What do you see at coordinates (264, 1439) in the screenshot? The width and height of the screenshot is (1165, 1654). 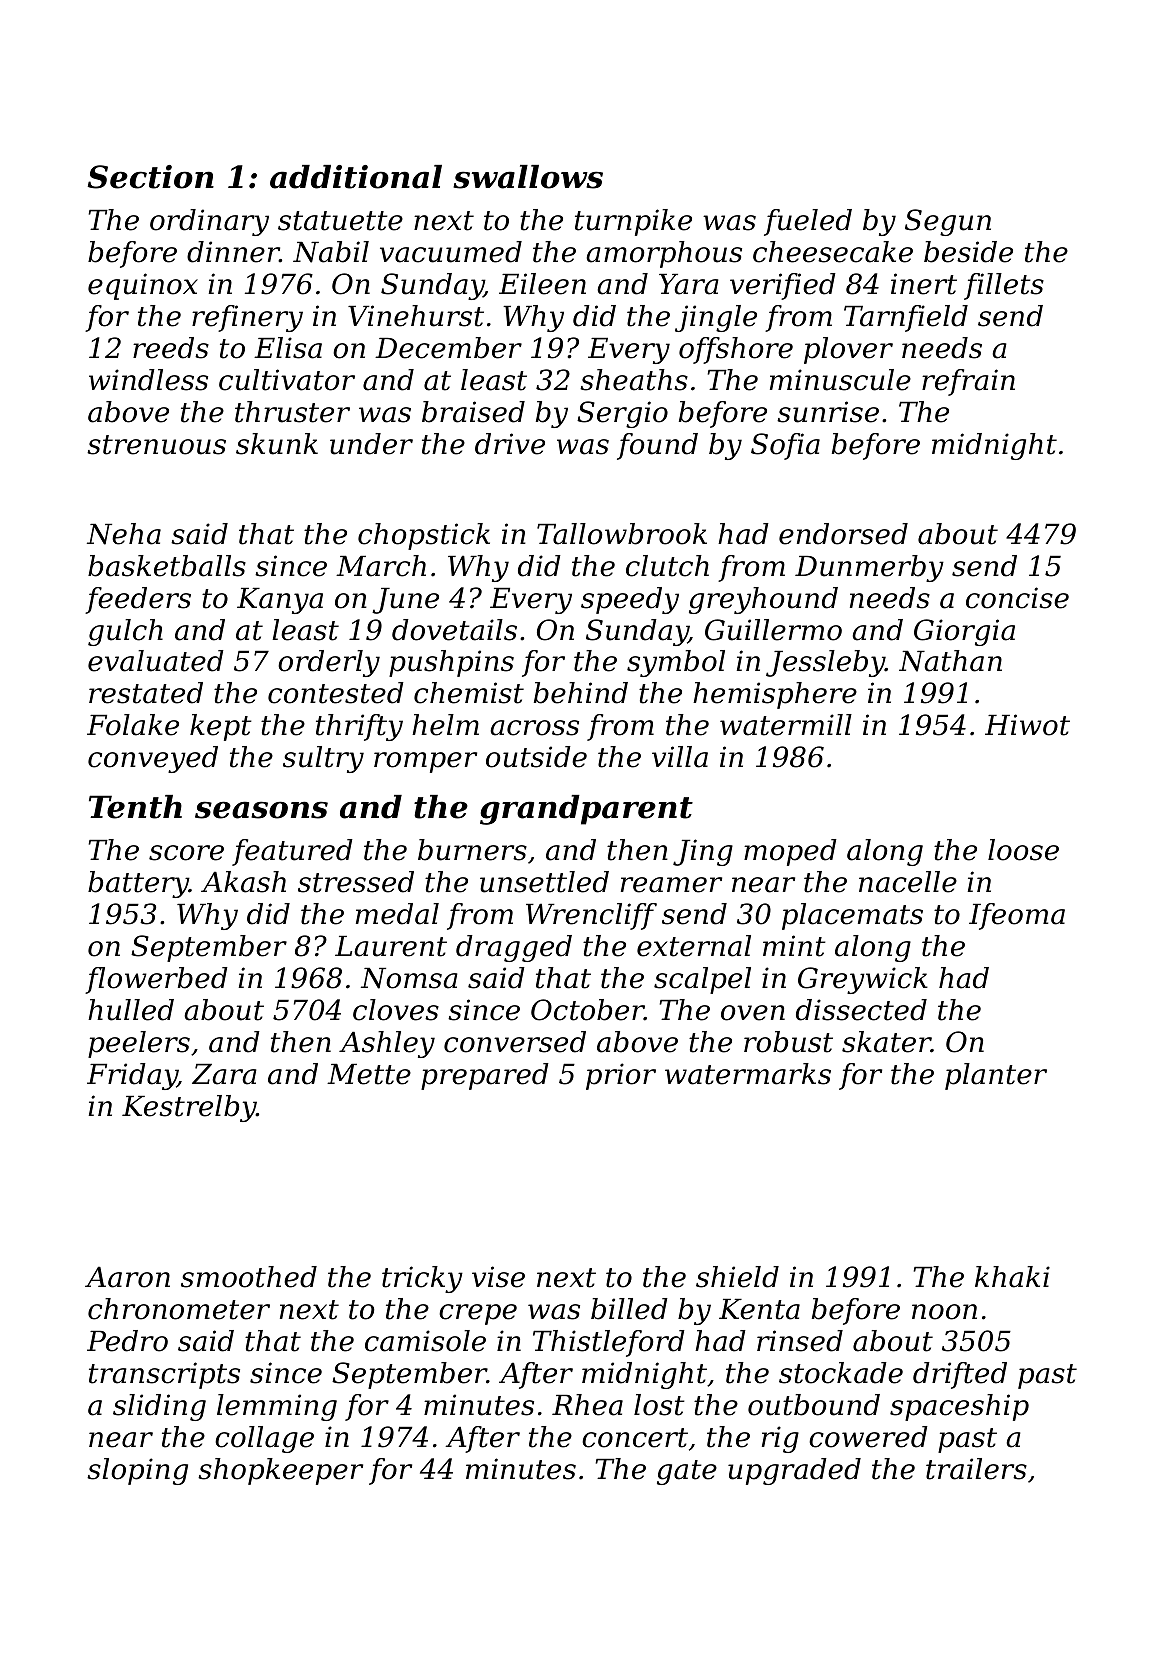 I see `collage` at bounding box center [264, 1439].
